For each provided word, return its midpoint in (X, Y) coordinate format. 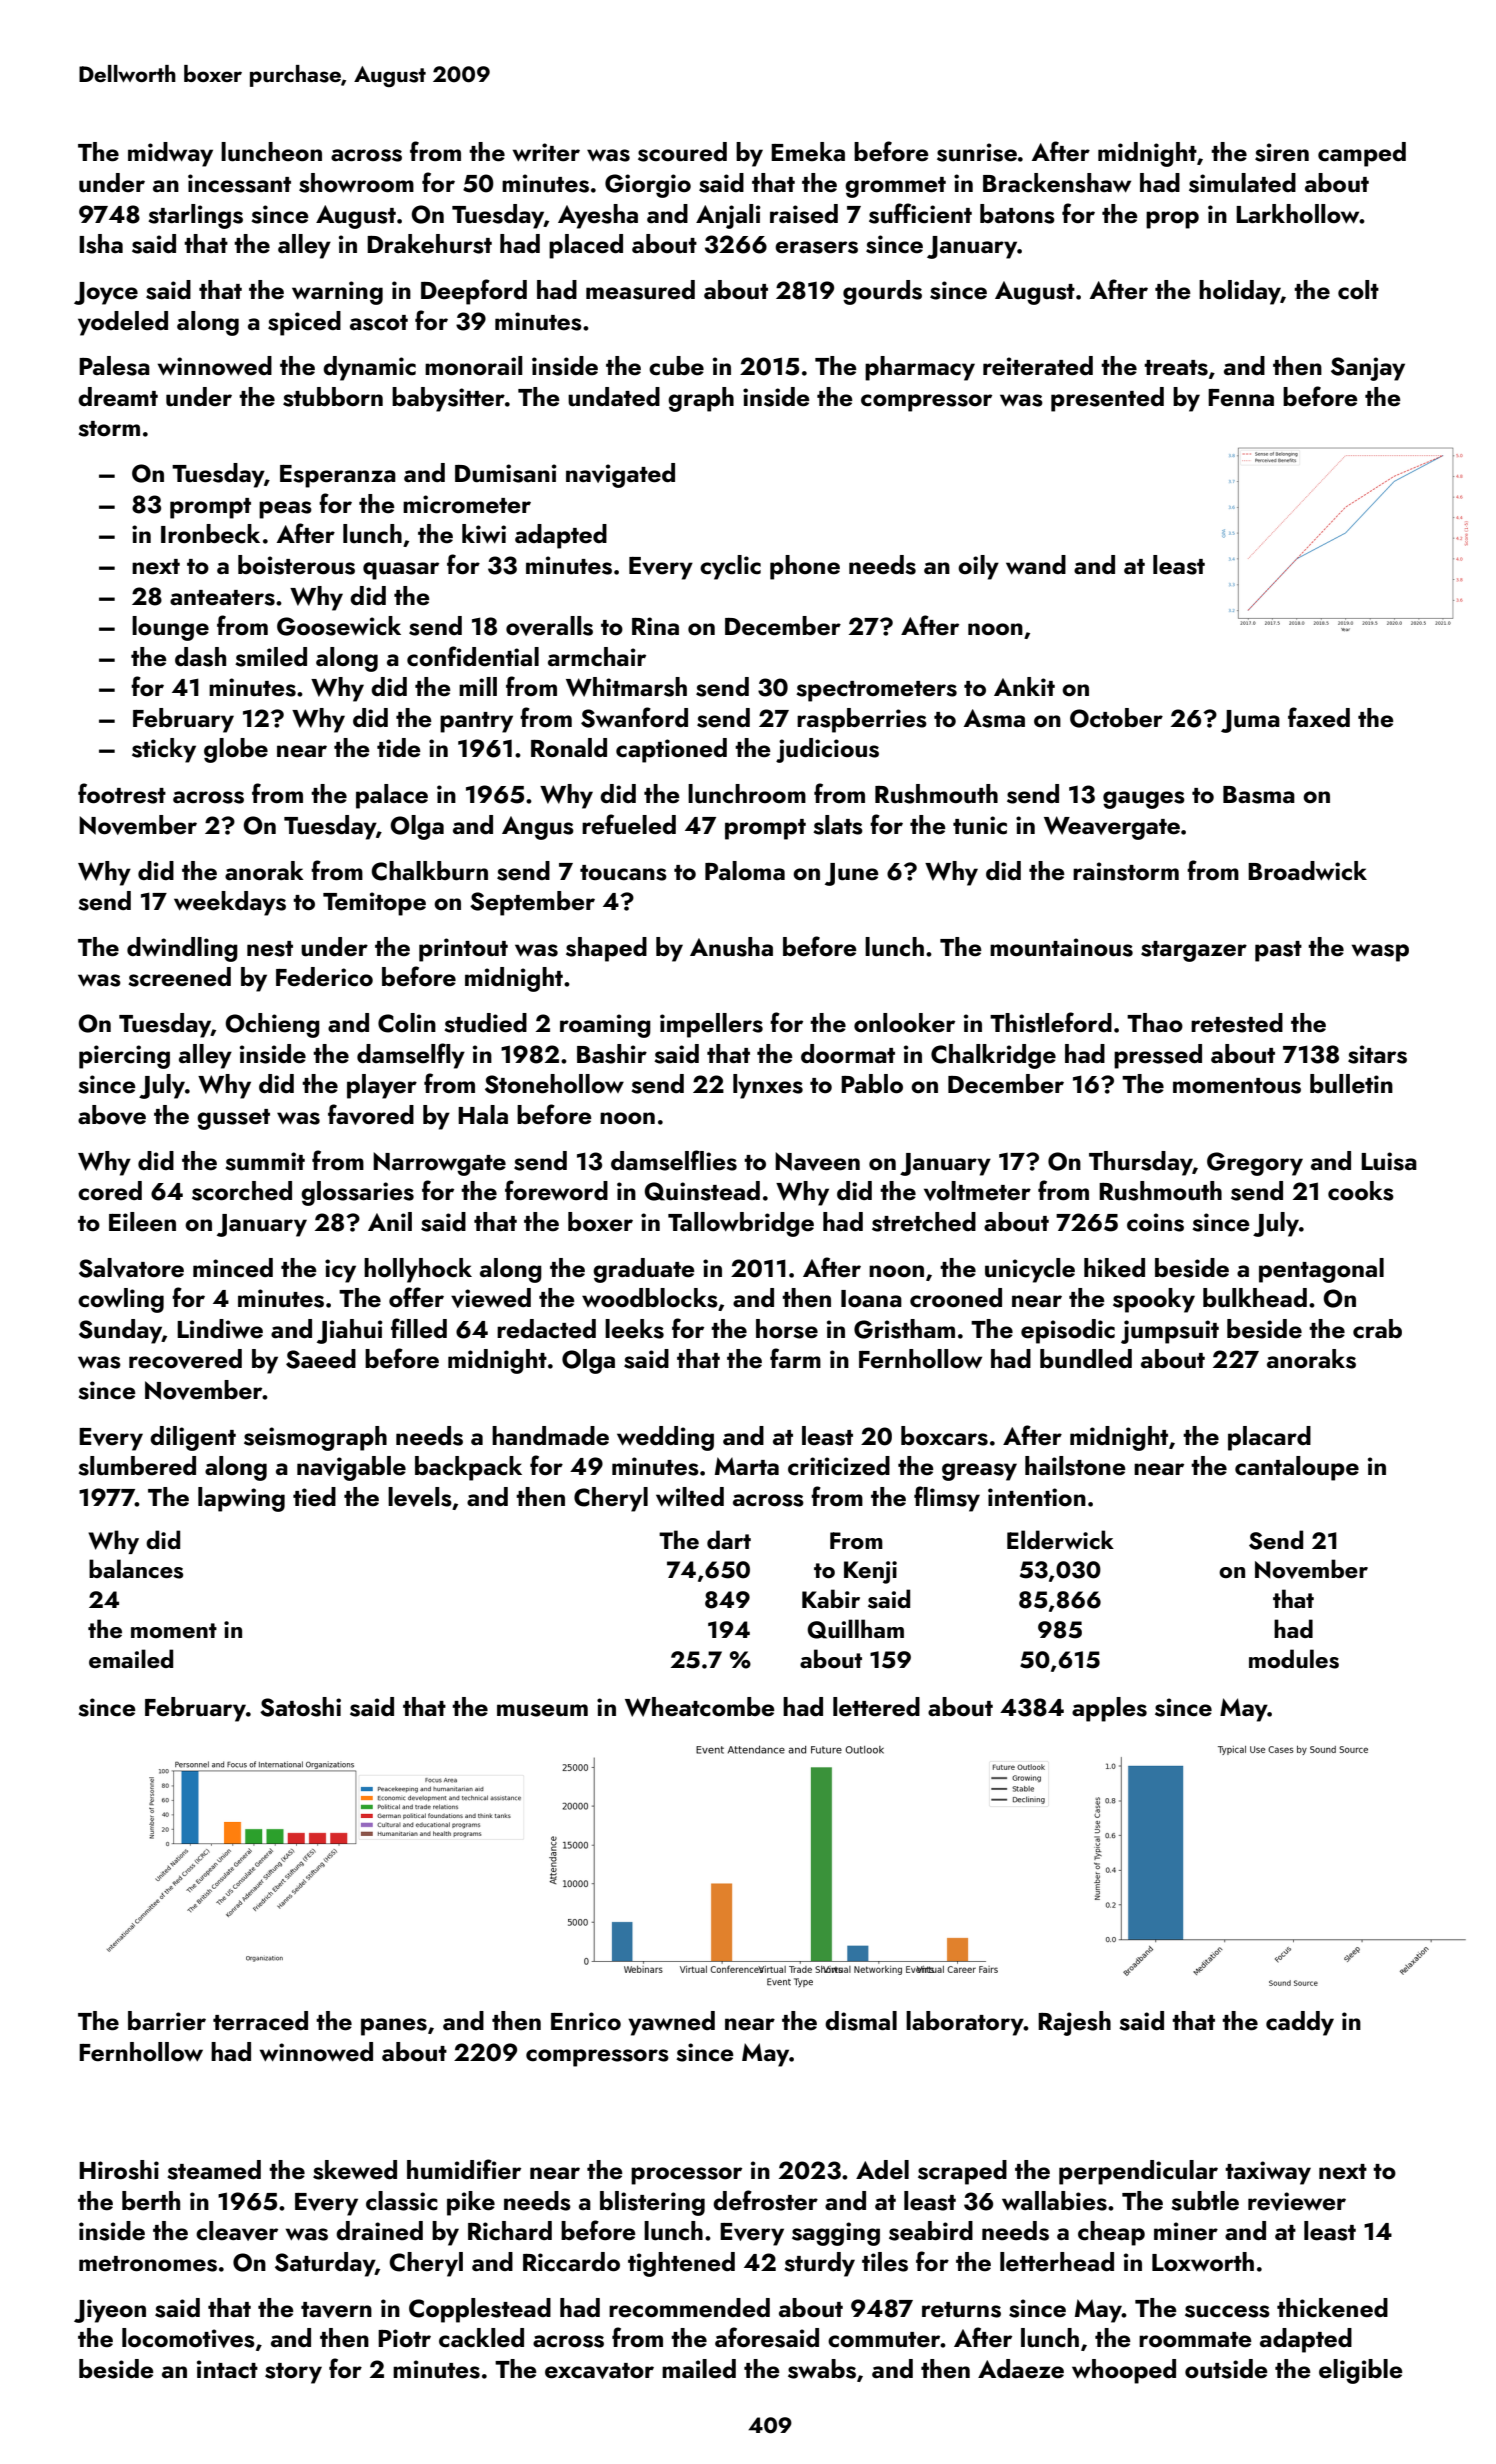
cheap (1111, 2233)
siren (1282, 152)
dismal (861, 2021)
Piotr (404, 2338)
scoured (682, 152)
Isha (101, 244)
